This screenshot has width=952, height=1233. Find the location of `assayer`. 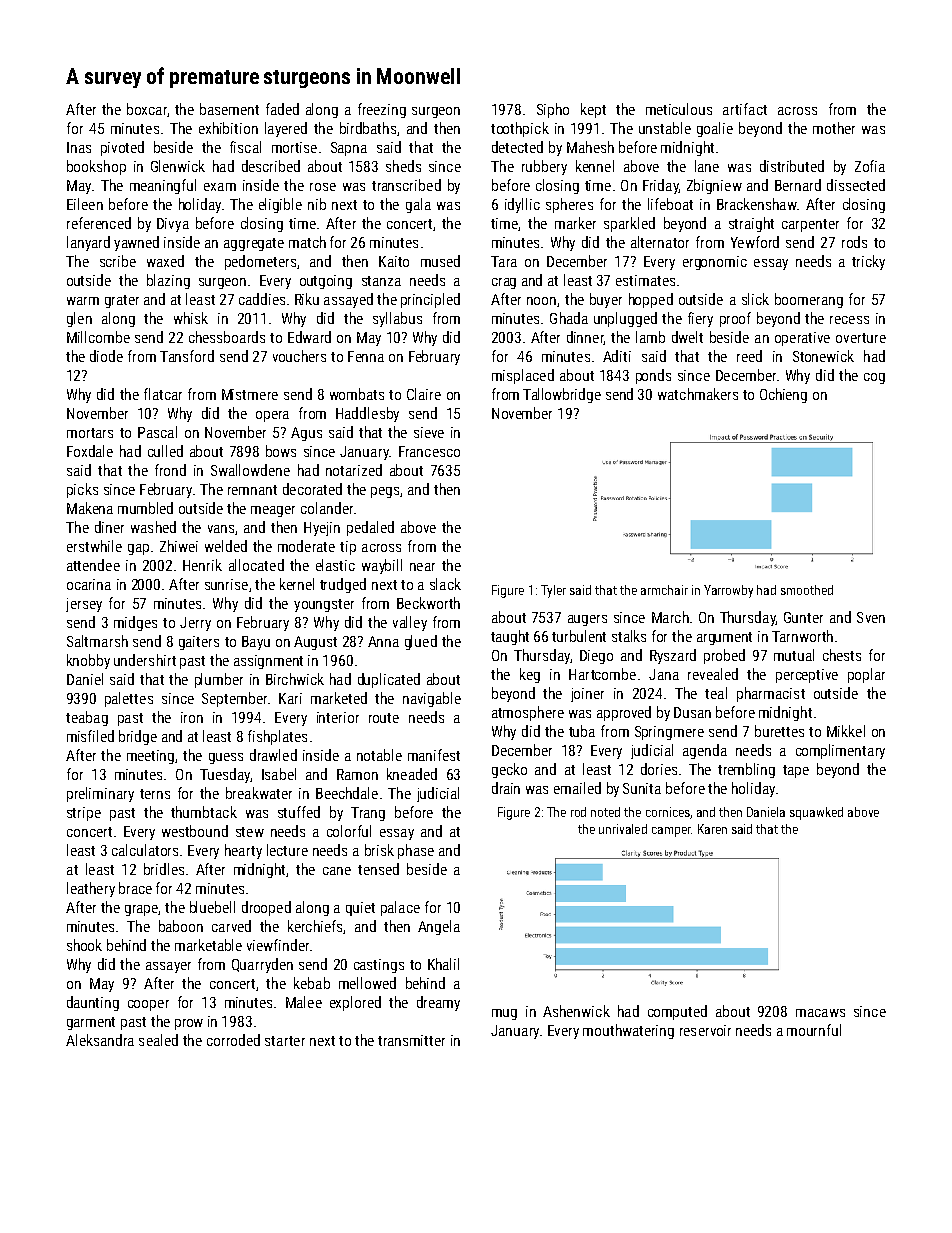

assayer is located at coordinates (168, 967).
